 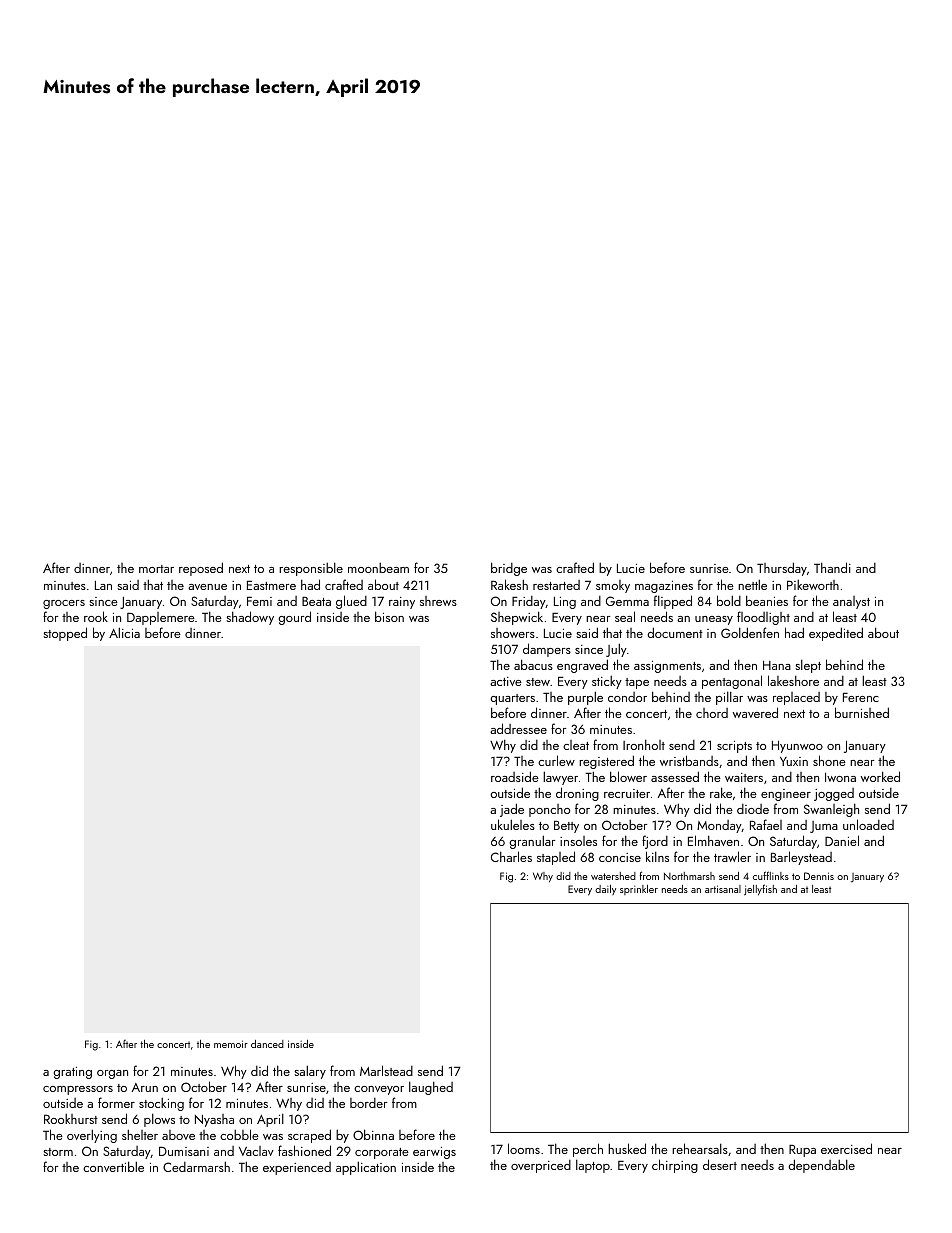 I want to click on dependable, so click(x=822, y=1166).
